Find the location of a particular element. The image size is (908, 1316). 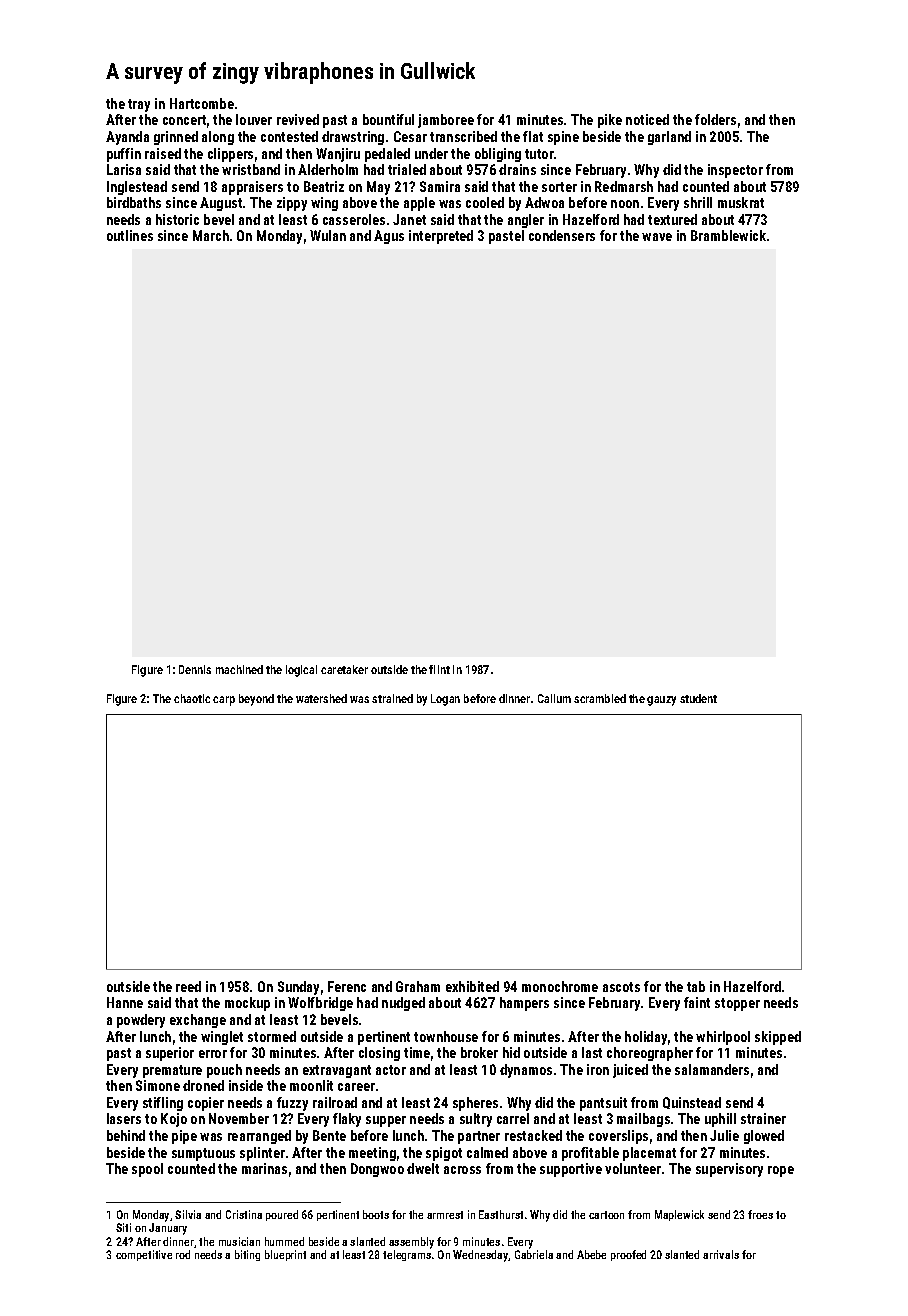

student is located at coordinates (698, 698).
